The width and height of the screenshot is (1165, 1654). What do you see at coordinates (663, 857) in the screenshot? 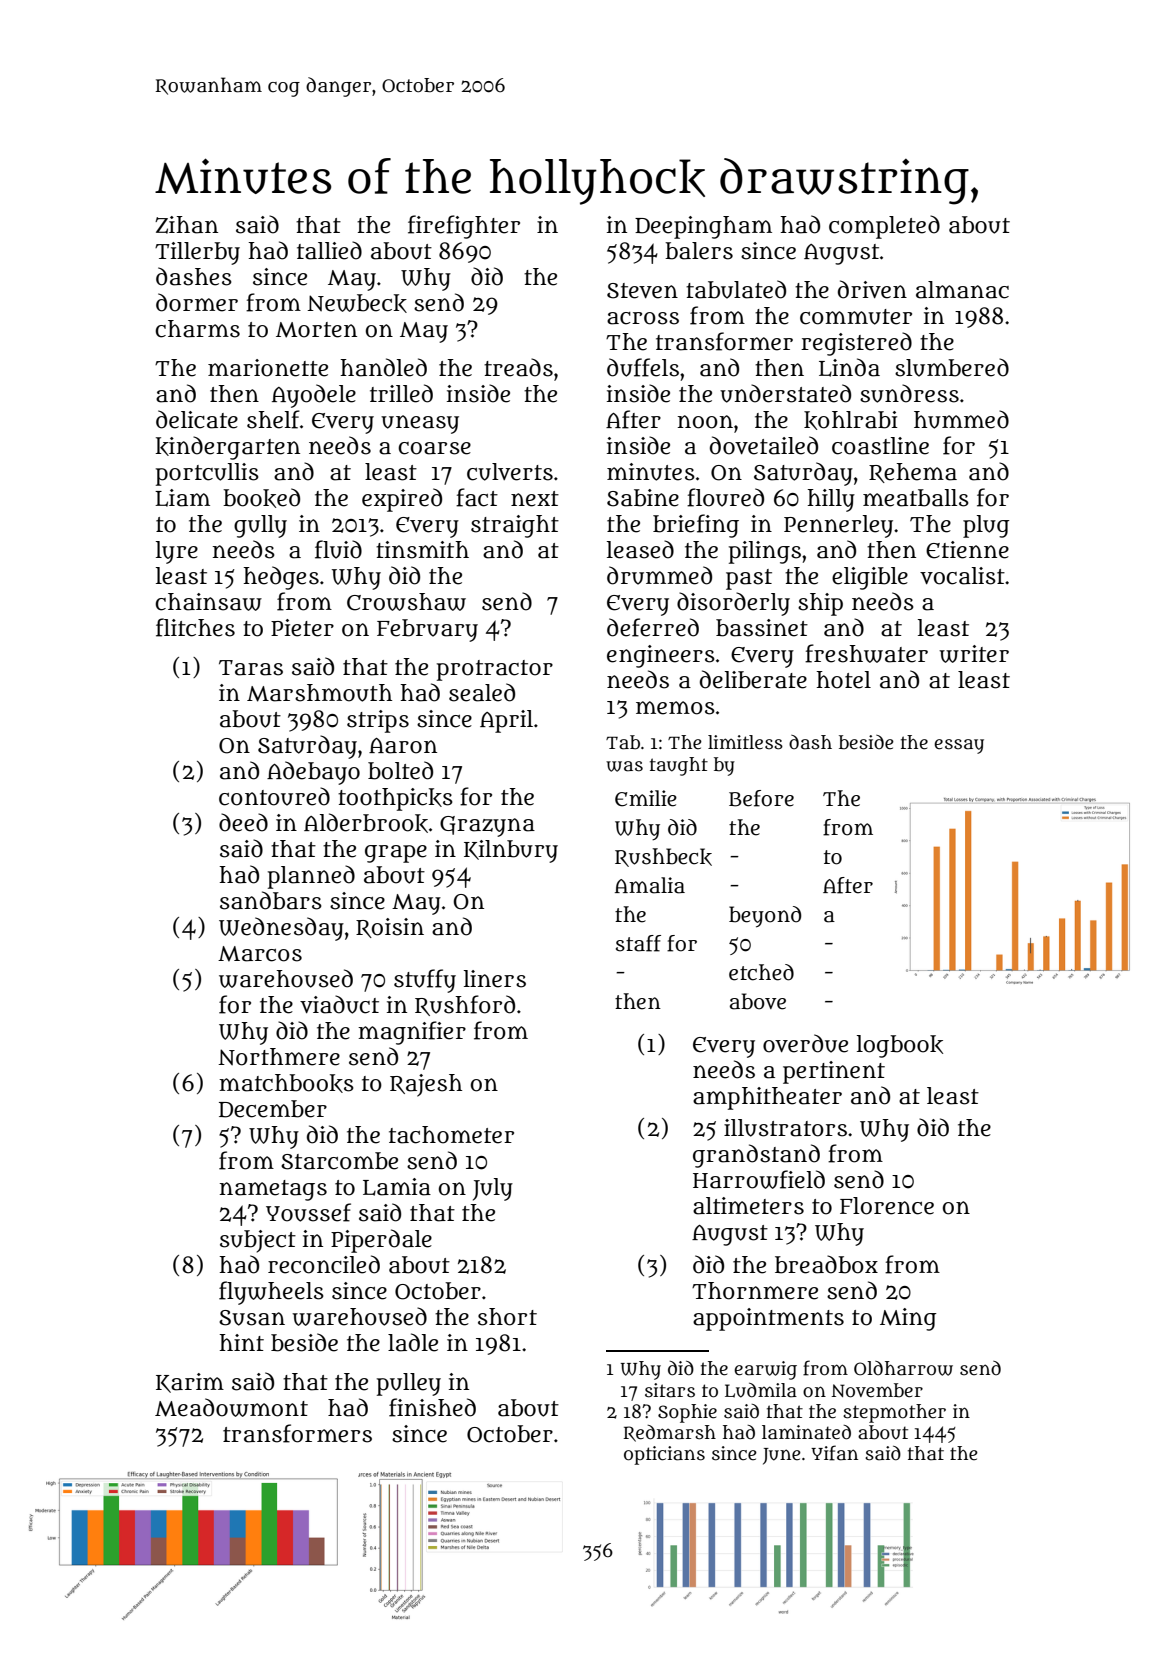
I see `Rushbeck` at bounding box center [663, 857].
